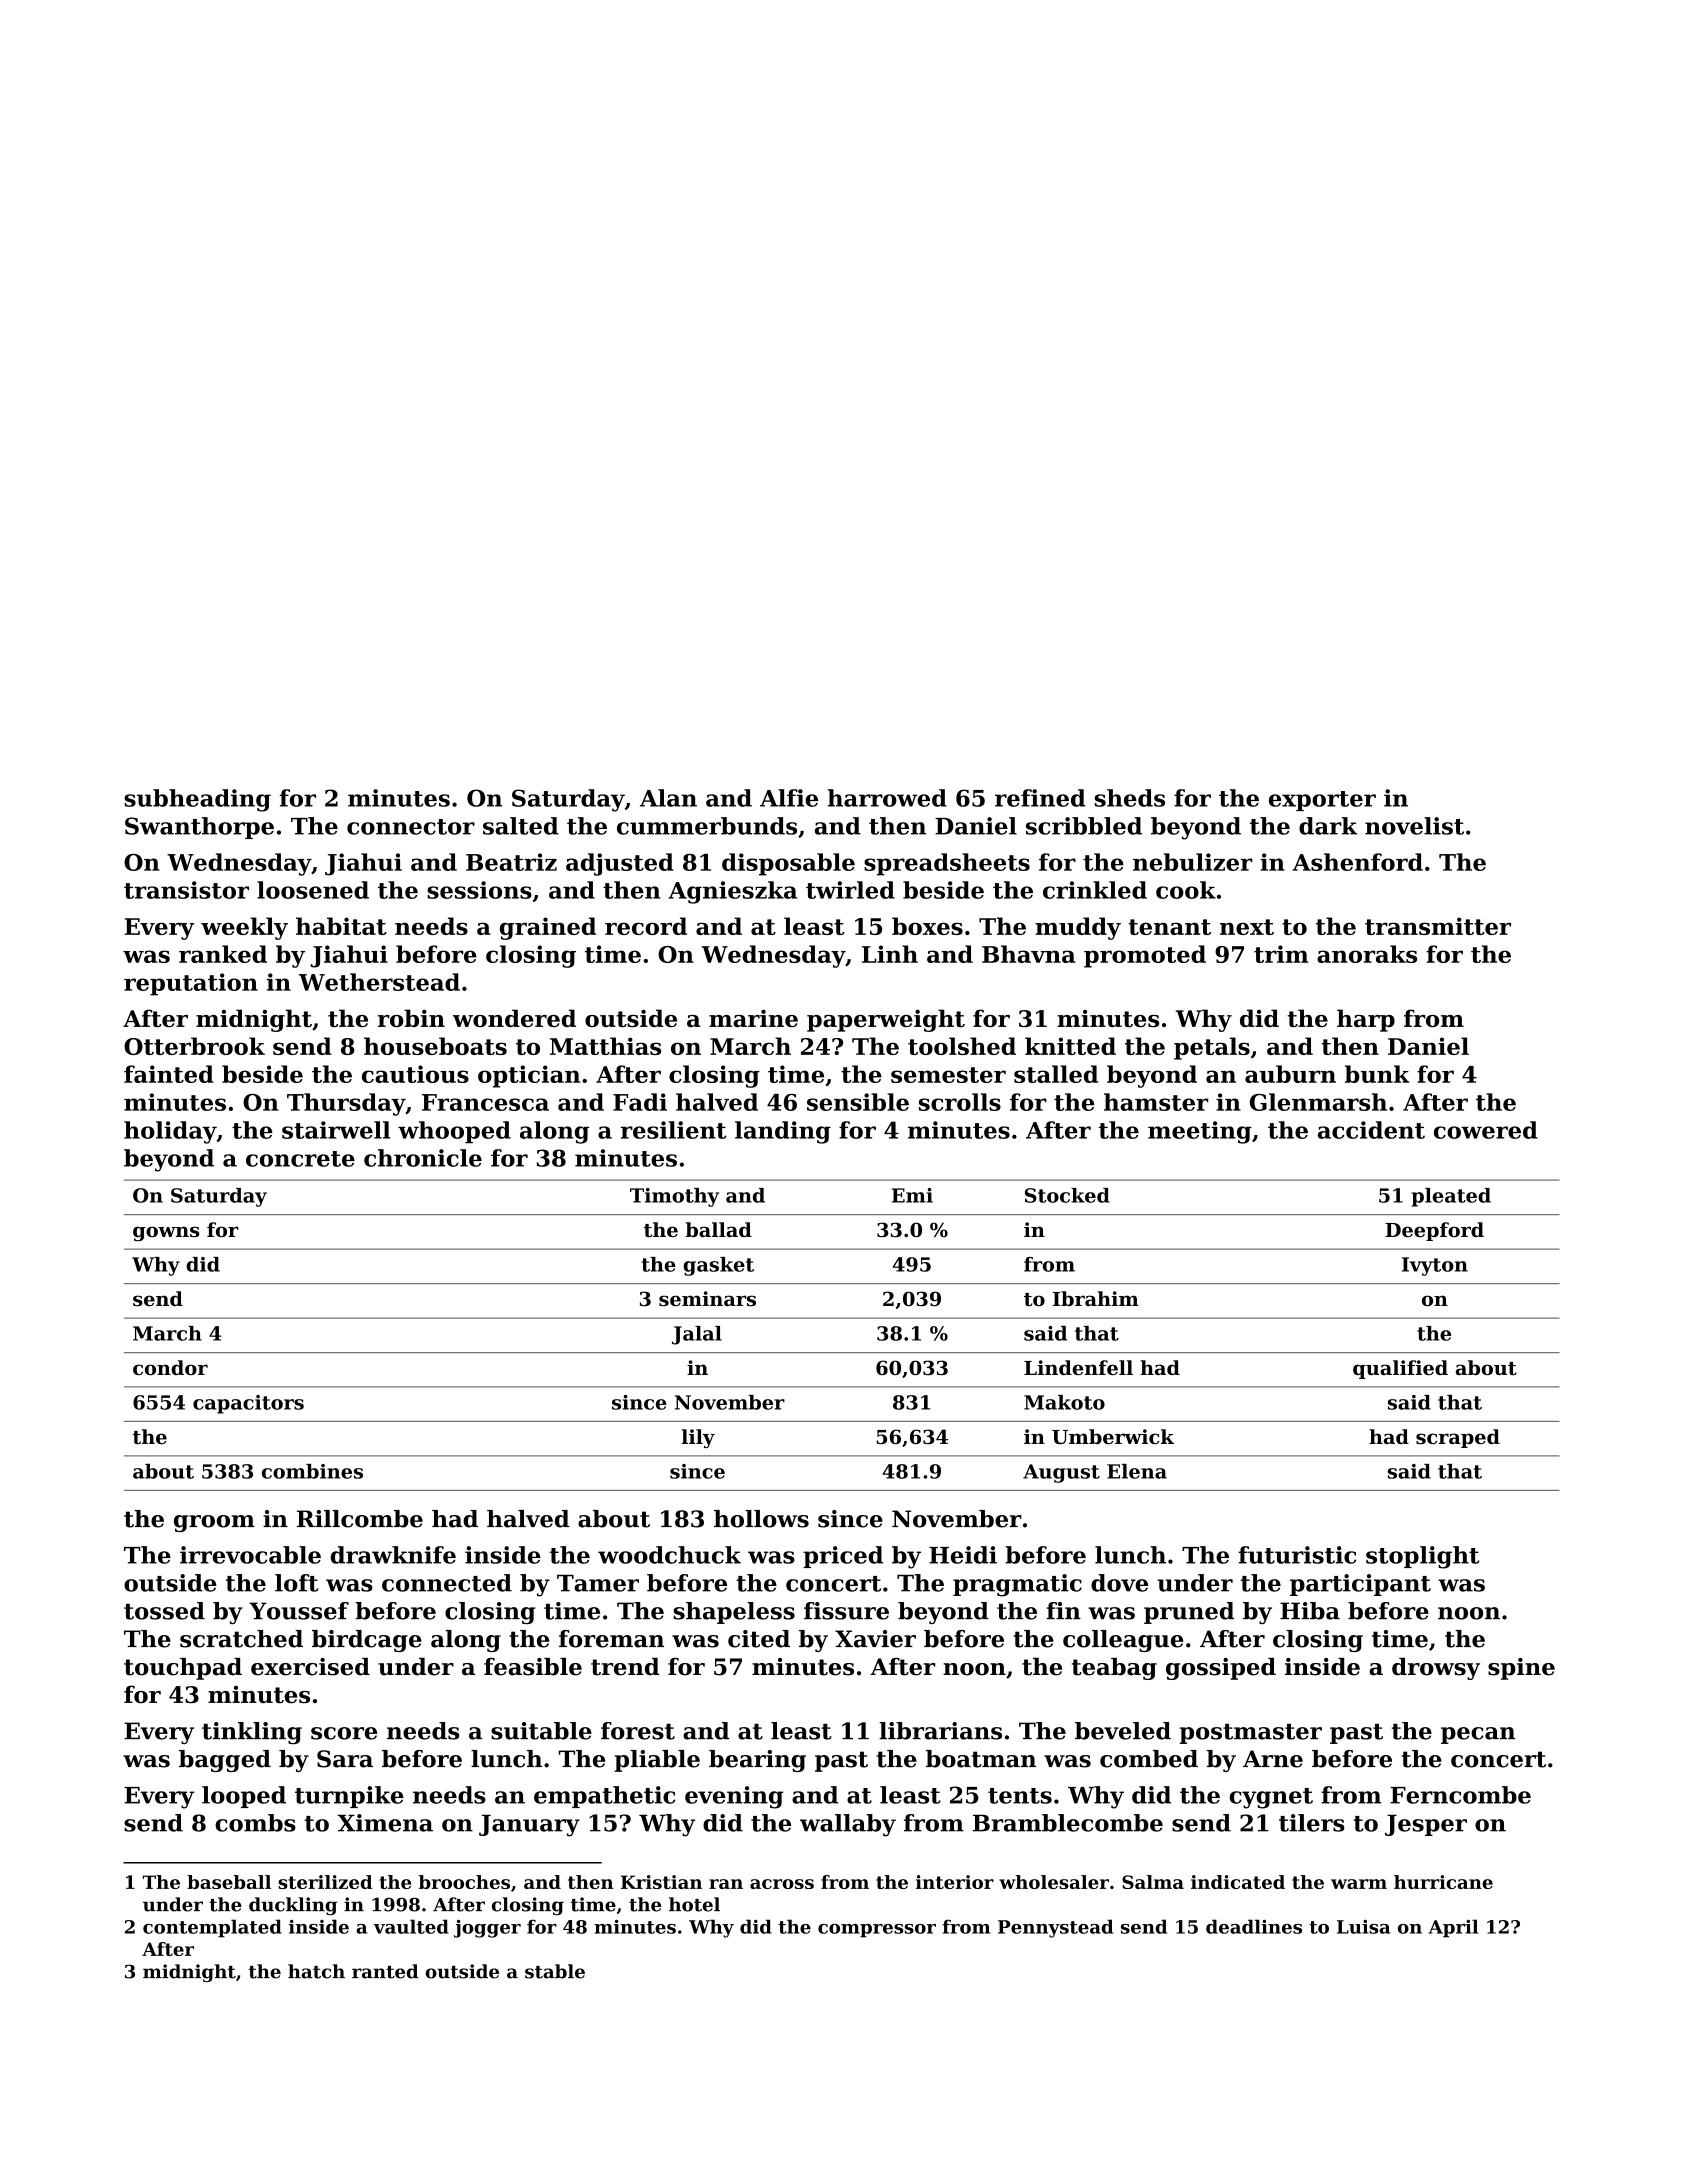 The height and width of the screenshot is (2178, 1683). I want to click on subheading, so click(197, 800).
